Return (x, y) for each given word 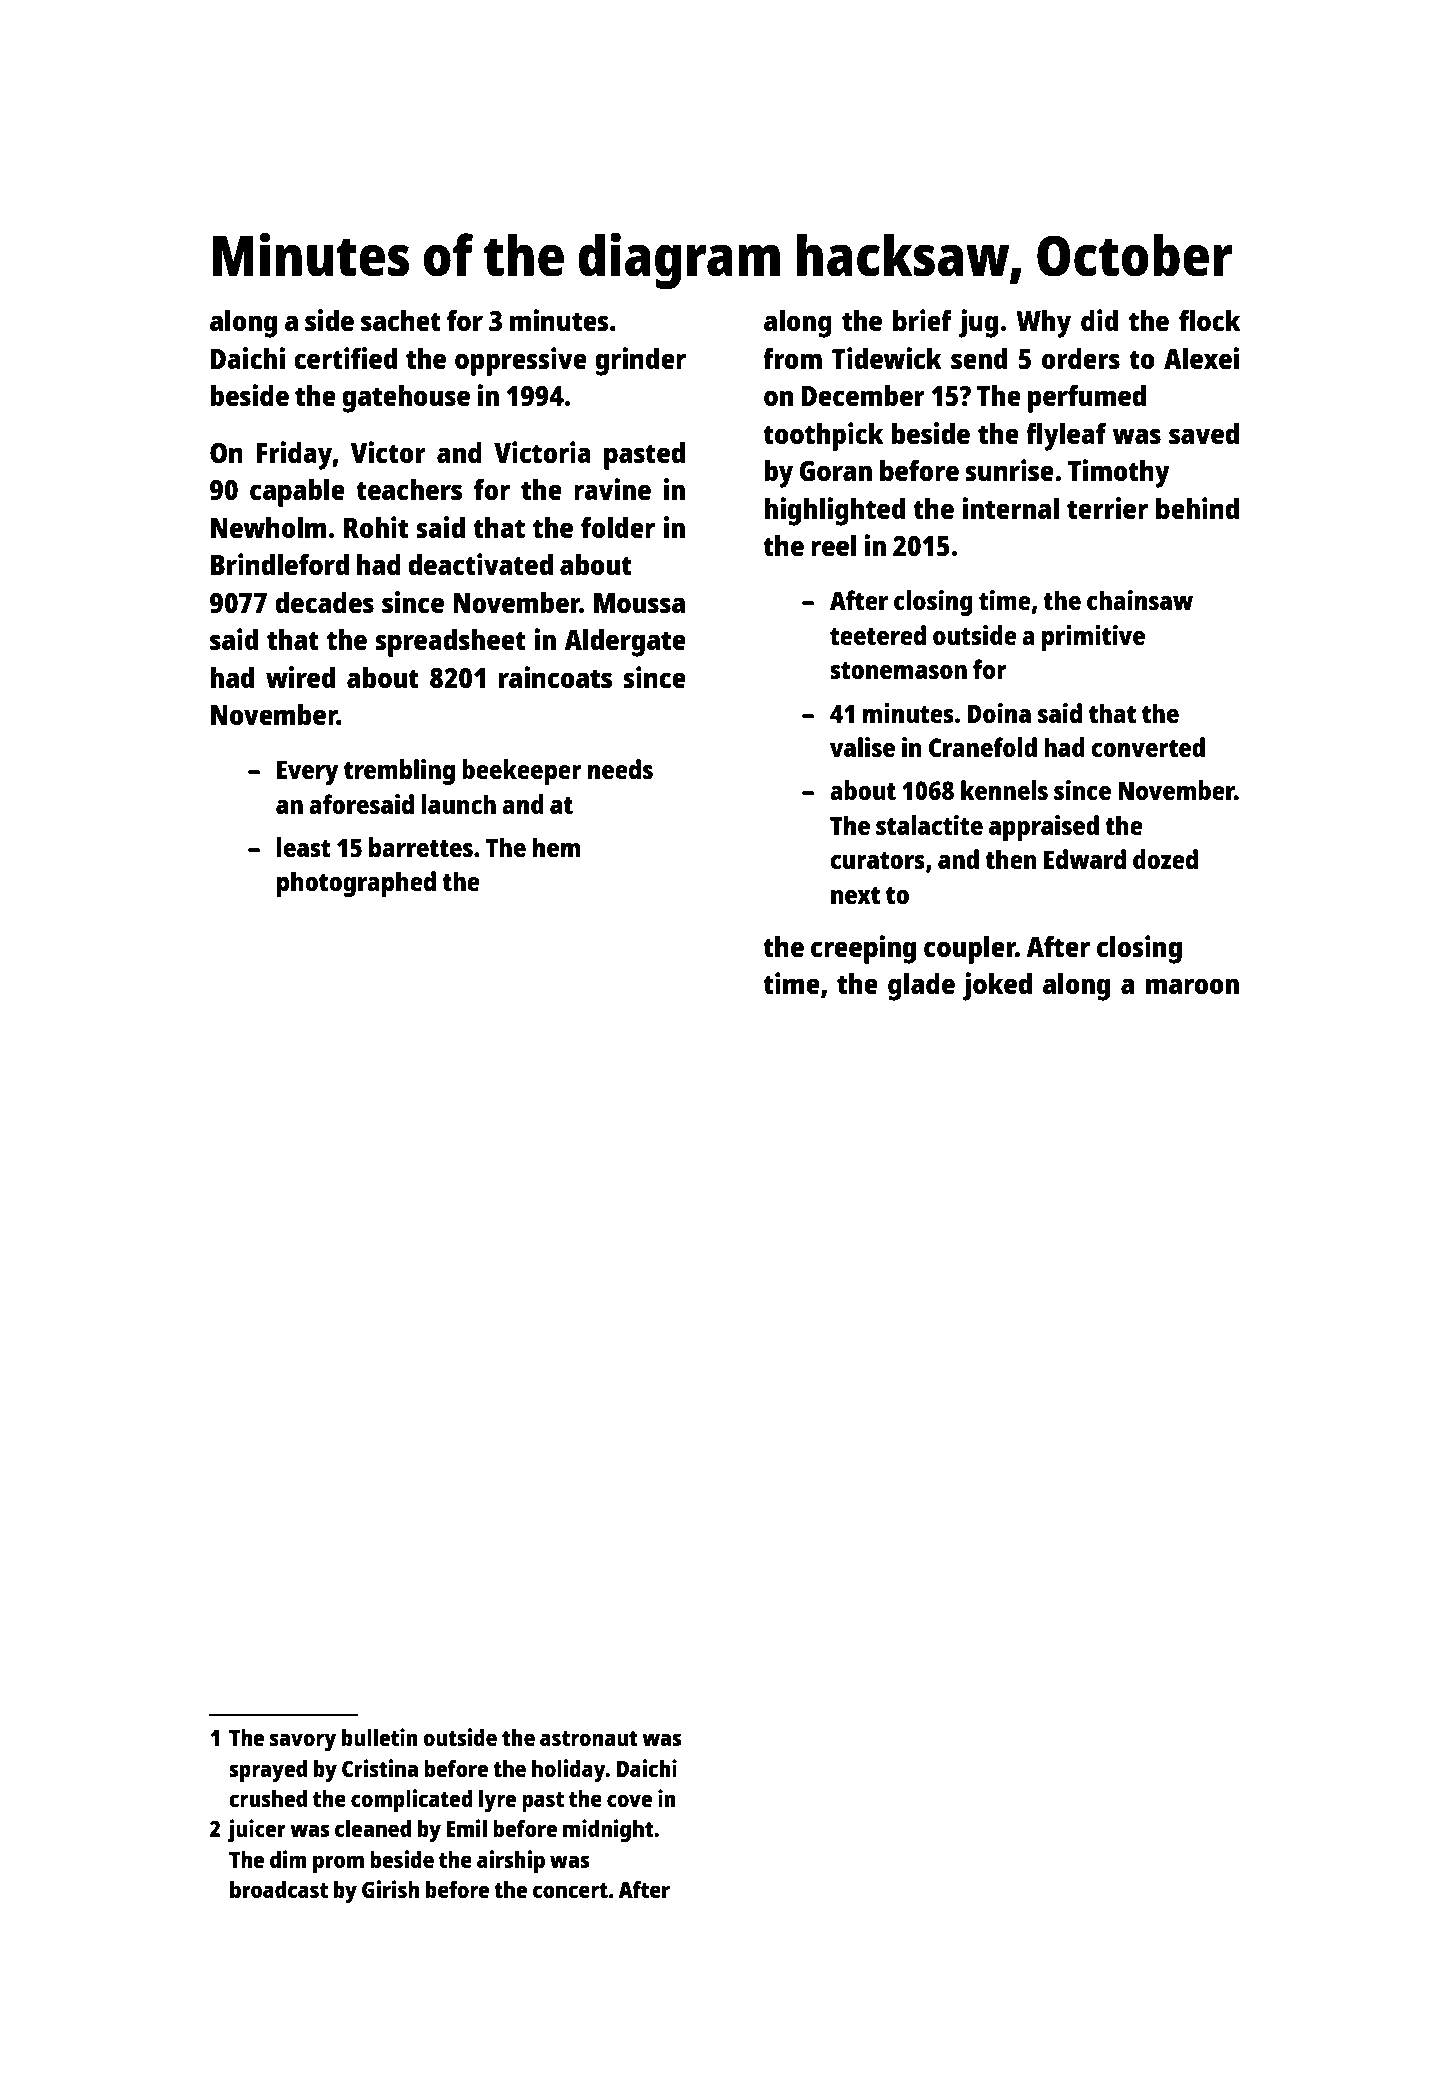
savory (303, 1742)
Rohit (376, 527)
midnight (608, 1831)
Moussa (639, 603)
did (1099, 320)
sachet (401, 320)
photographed (356, 884)
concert (570, 1890)
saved (1204, 433)
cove (629, 1800)
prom (338, 1864)
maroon (1192, 986)
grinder (640, 361)
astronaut (589, 1738)
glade (921, 986)
